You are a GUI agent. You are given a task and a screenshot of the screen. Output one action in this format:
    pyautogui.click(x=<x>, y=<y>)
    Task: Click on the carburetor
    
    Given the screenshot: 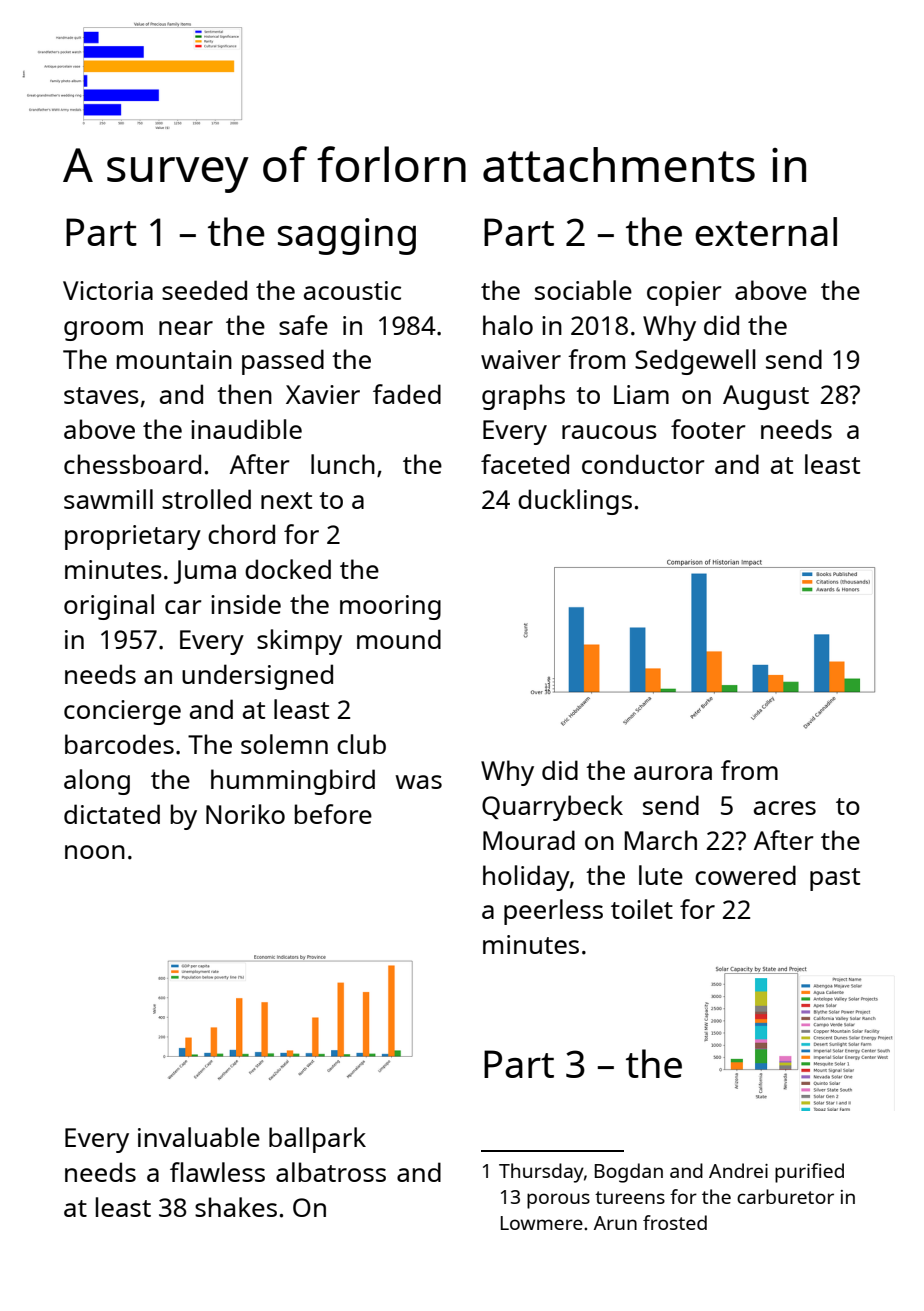 What is the action you would take?
    pyautogui.click(x=785, y=1196)
